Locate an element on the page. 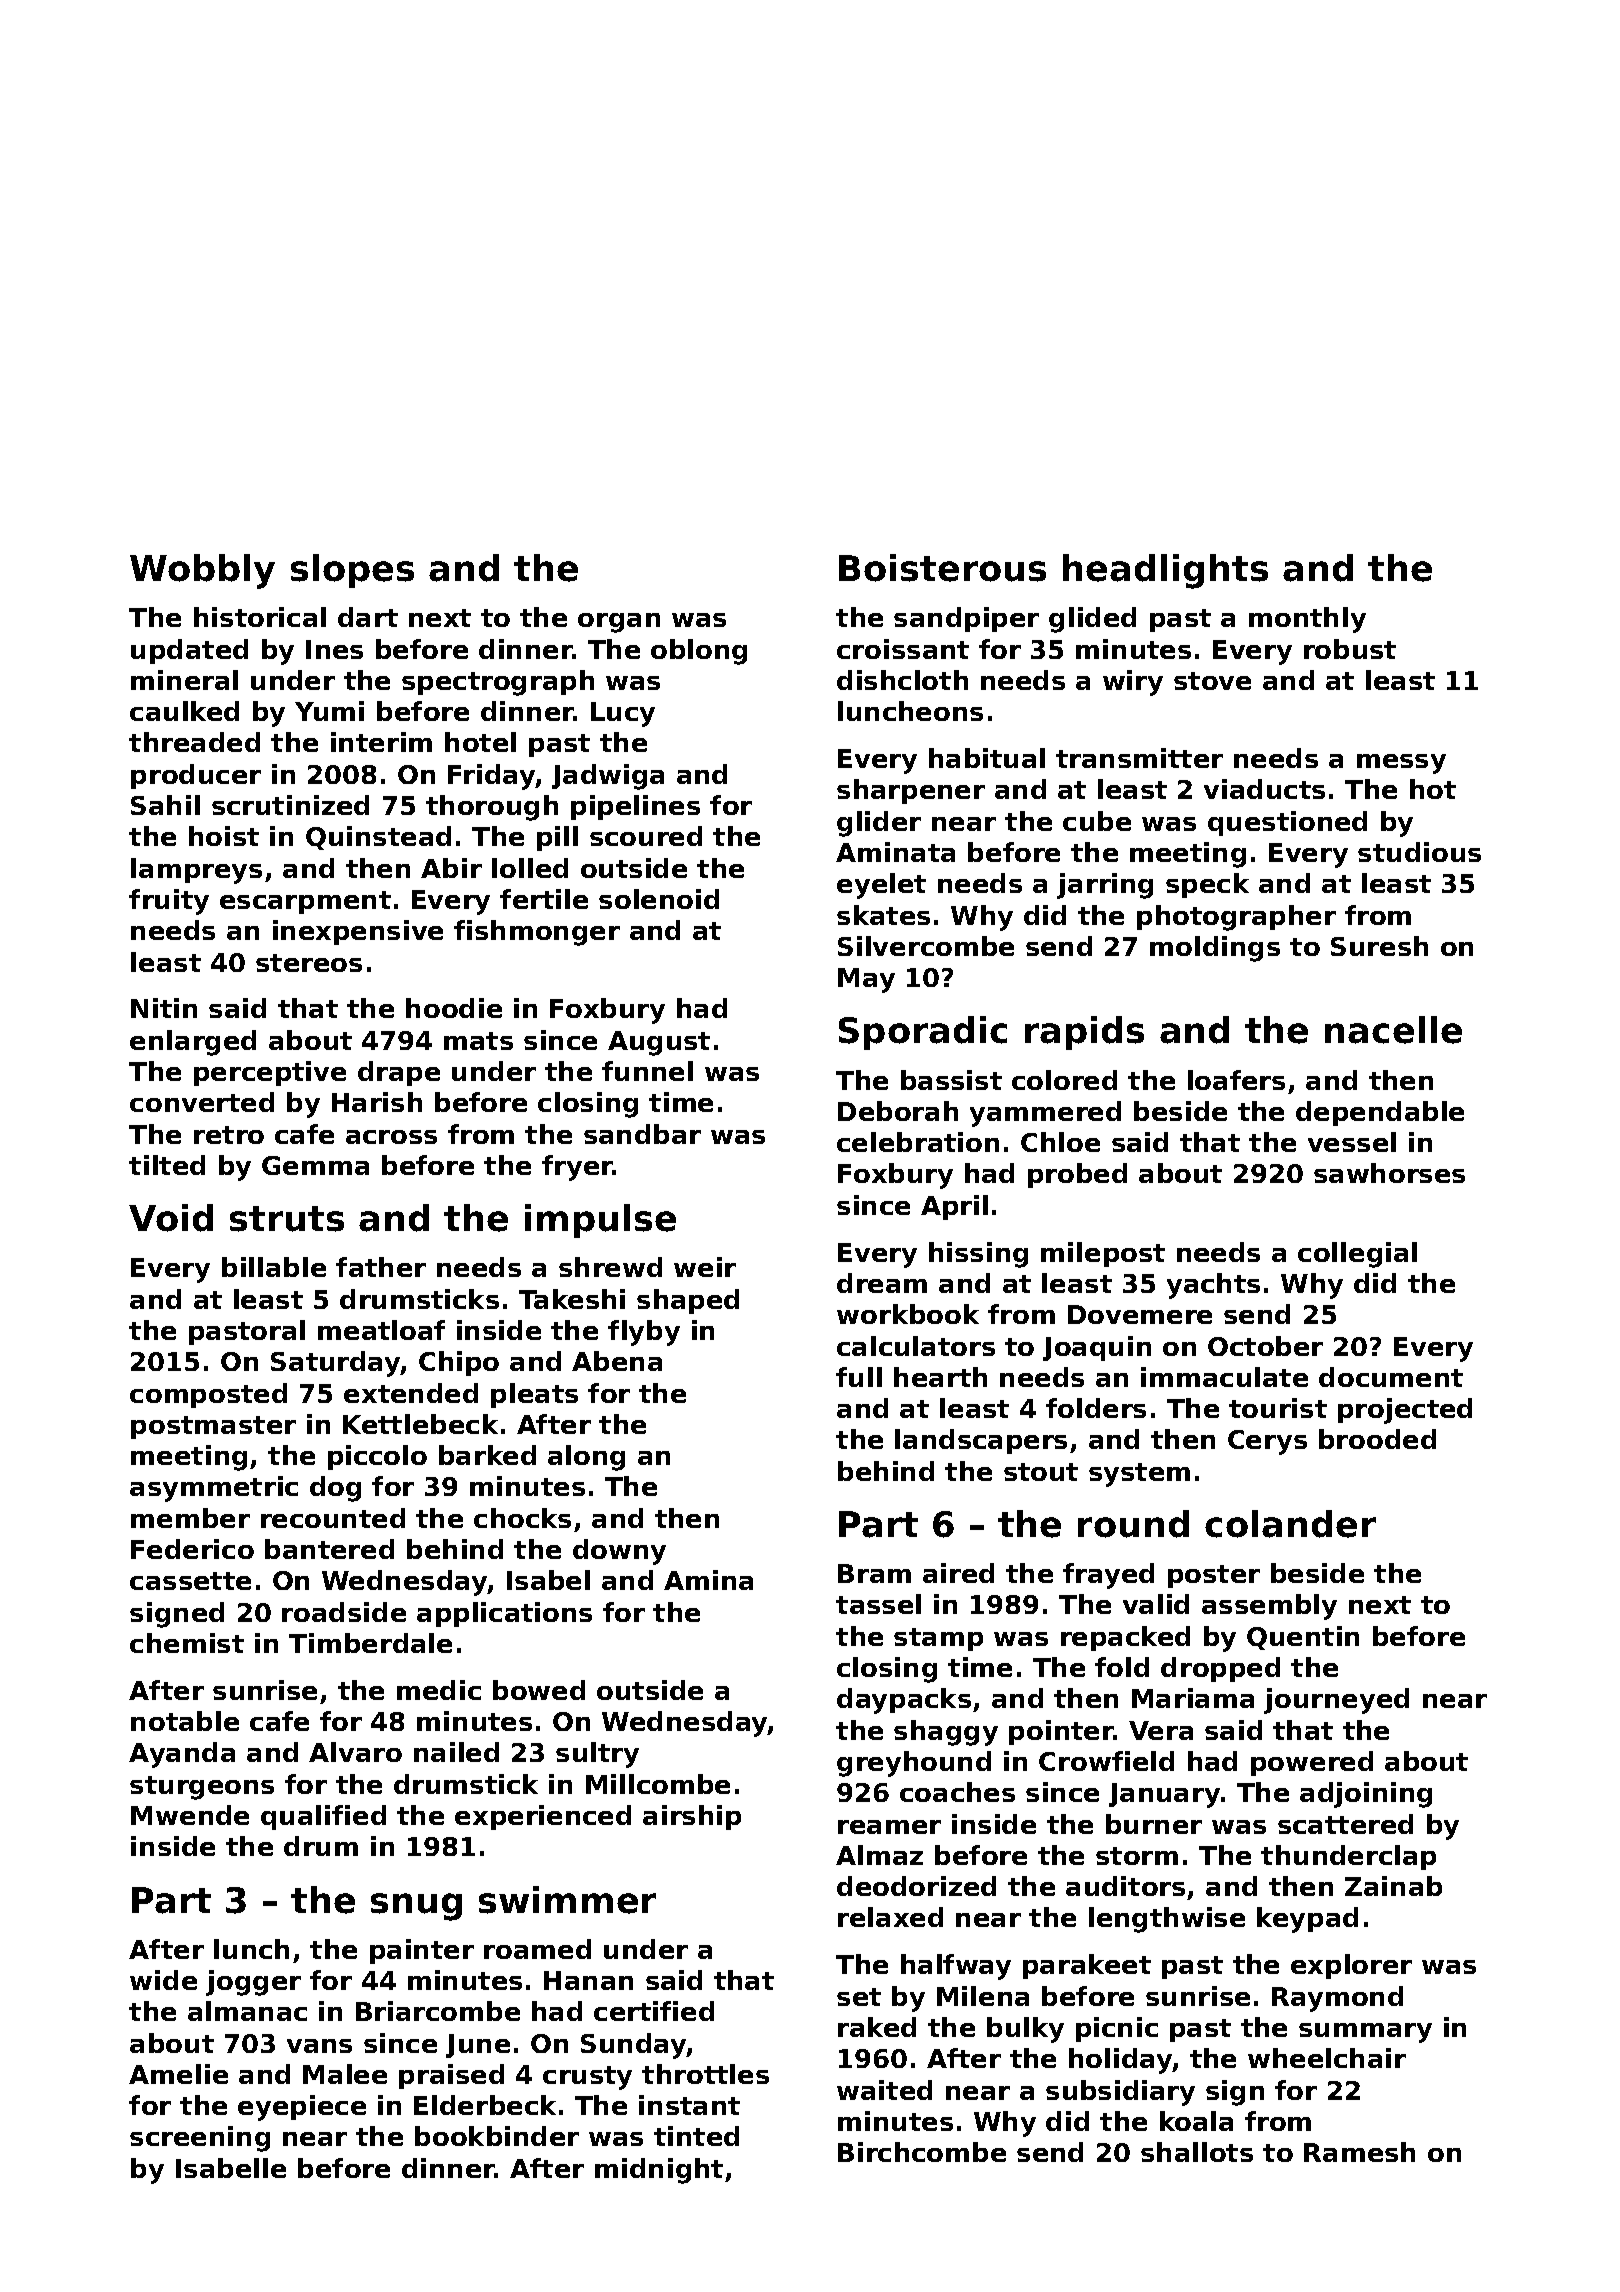 The height and width of the image is (2292, 1620). document is located at coordinates (1391, 1377).
